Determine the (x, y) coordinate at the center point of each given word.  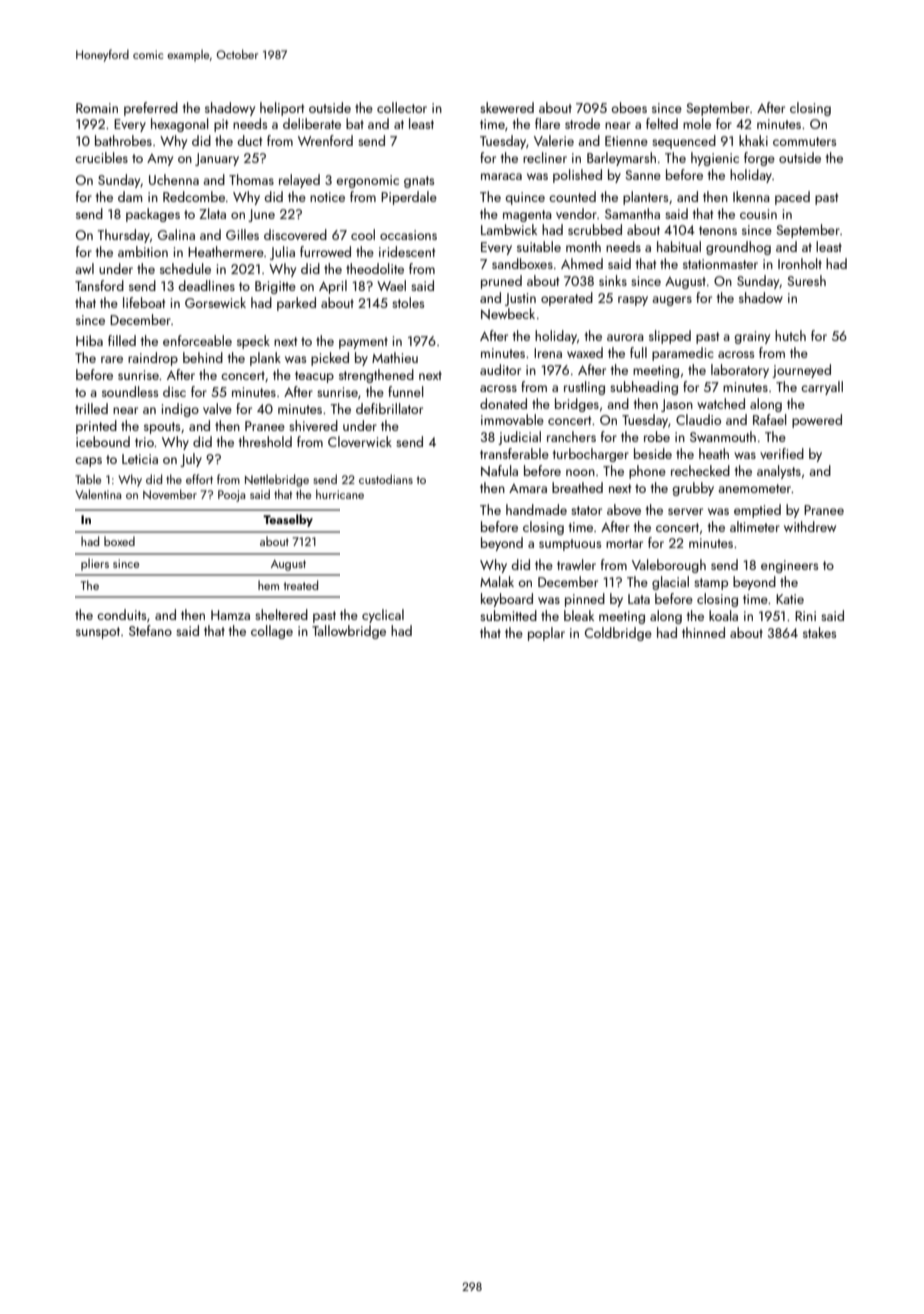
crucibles (101, 157)
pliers (95, 564)
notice (327, 197)
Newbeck (508, 314)
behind (203, 357)
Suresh (806, 280)
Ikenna (751, 196)
